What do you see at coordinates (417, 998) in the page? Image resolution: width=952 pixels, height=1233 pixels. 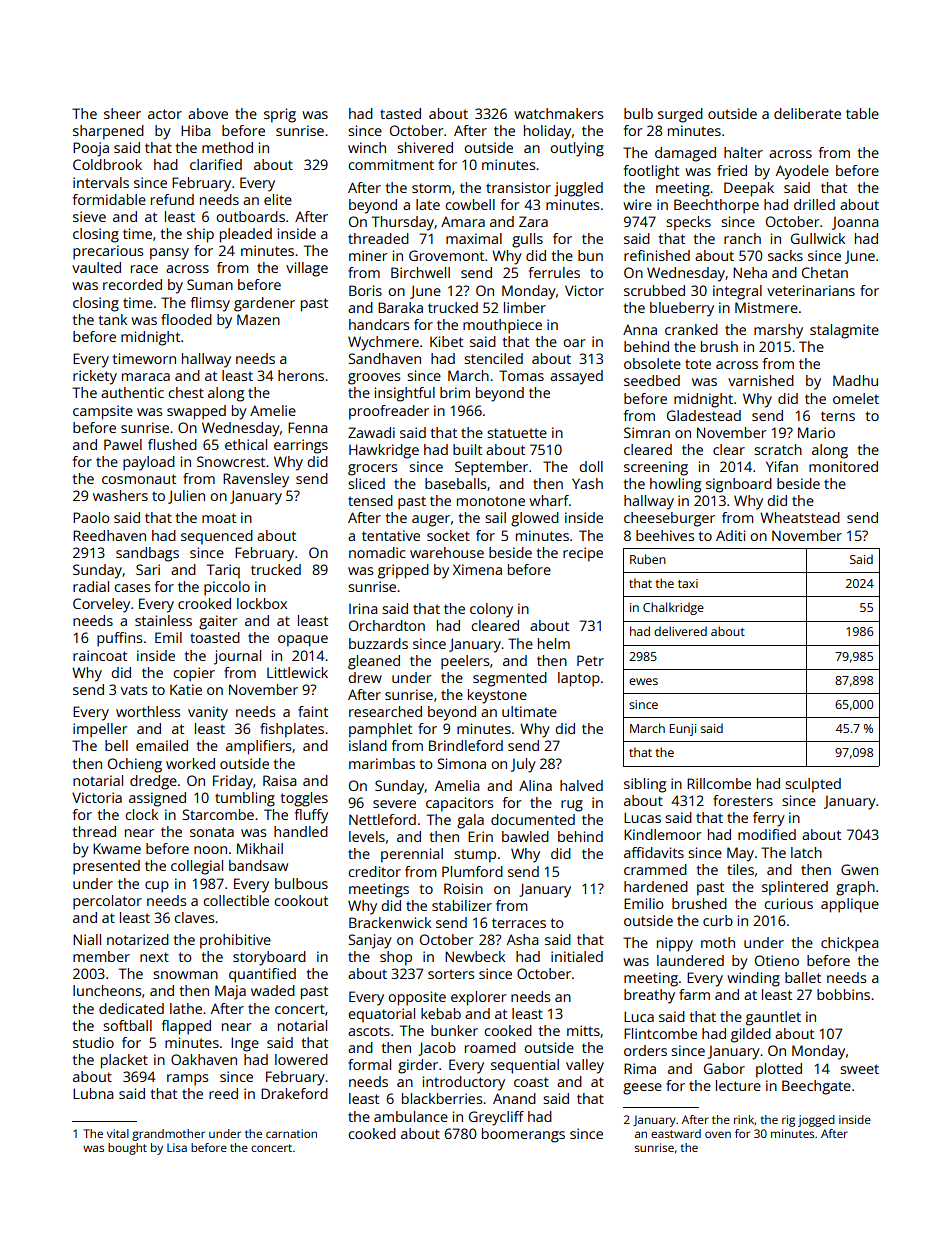 I see `opposite` at bounding box center [417, 998].
